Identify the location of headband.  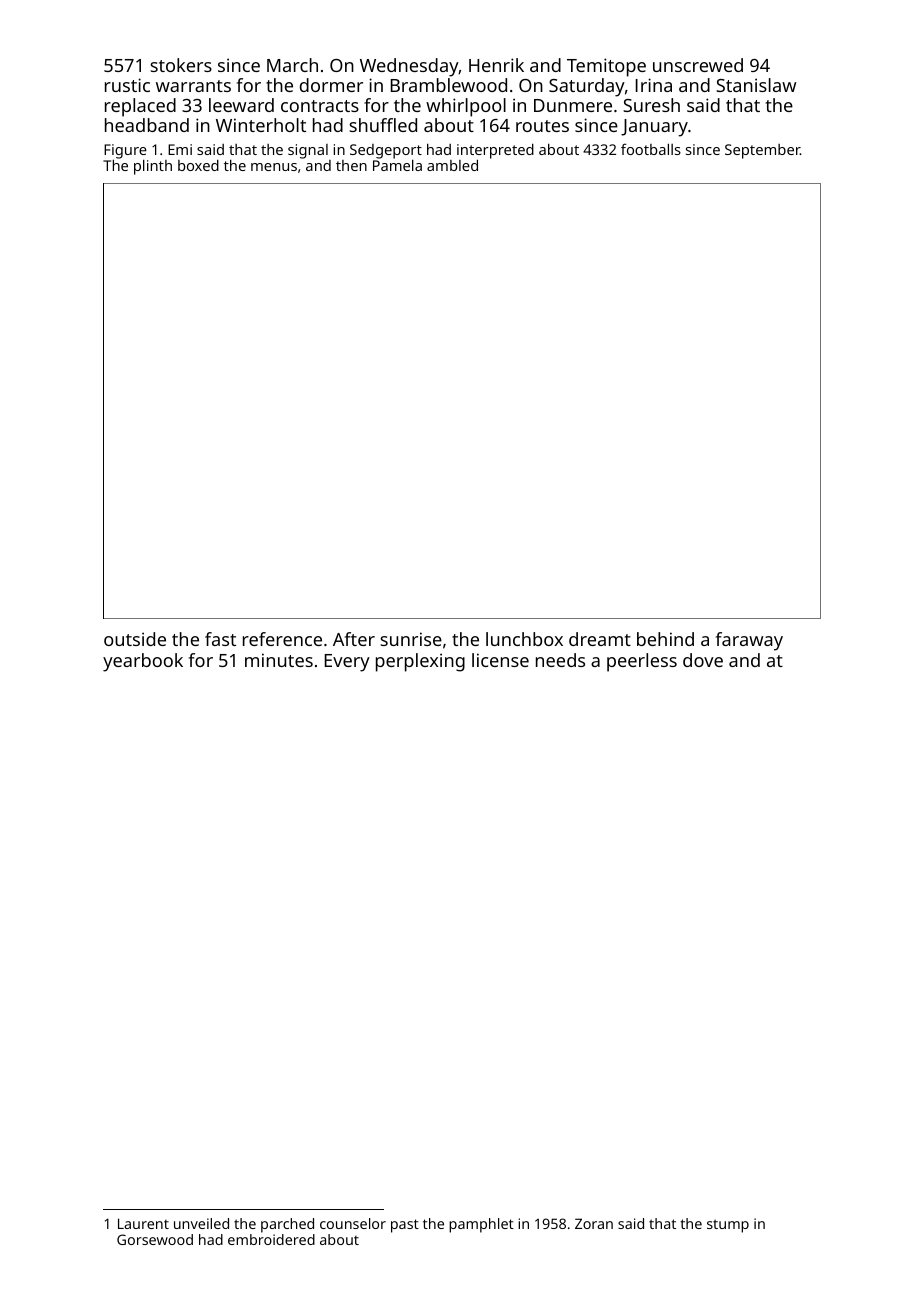
(147, 125).
